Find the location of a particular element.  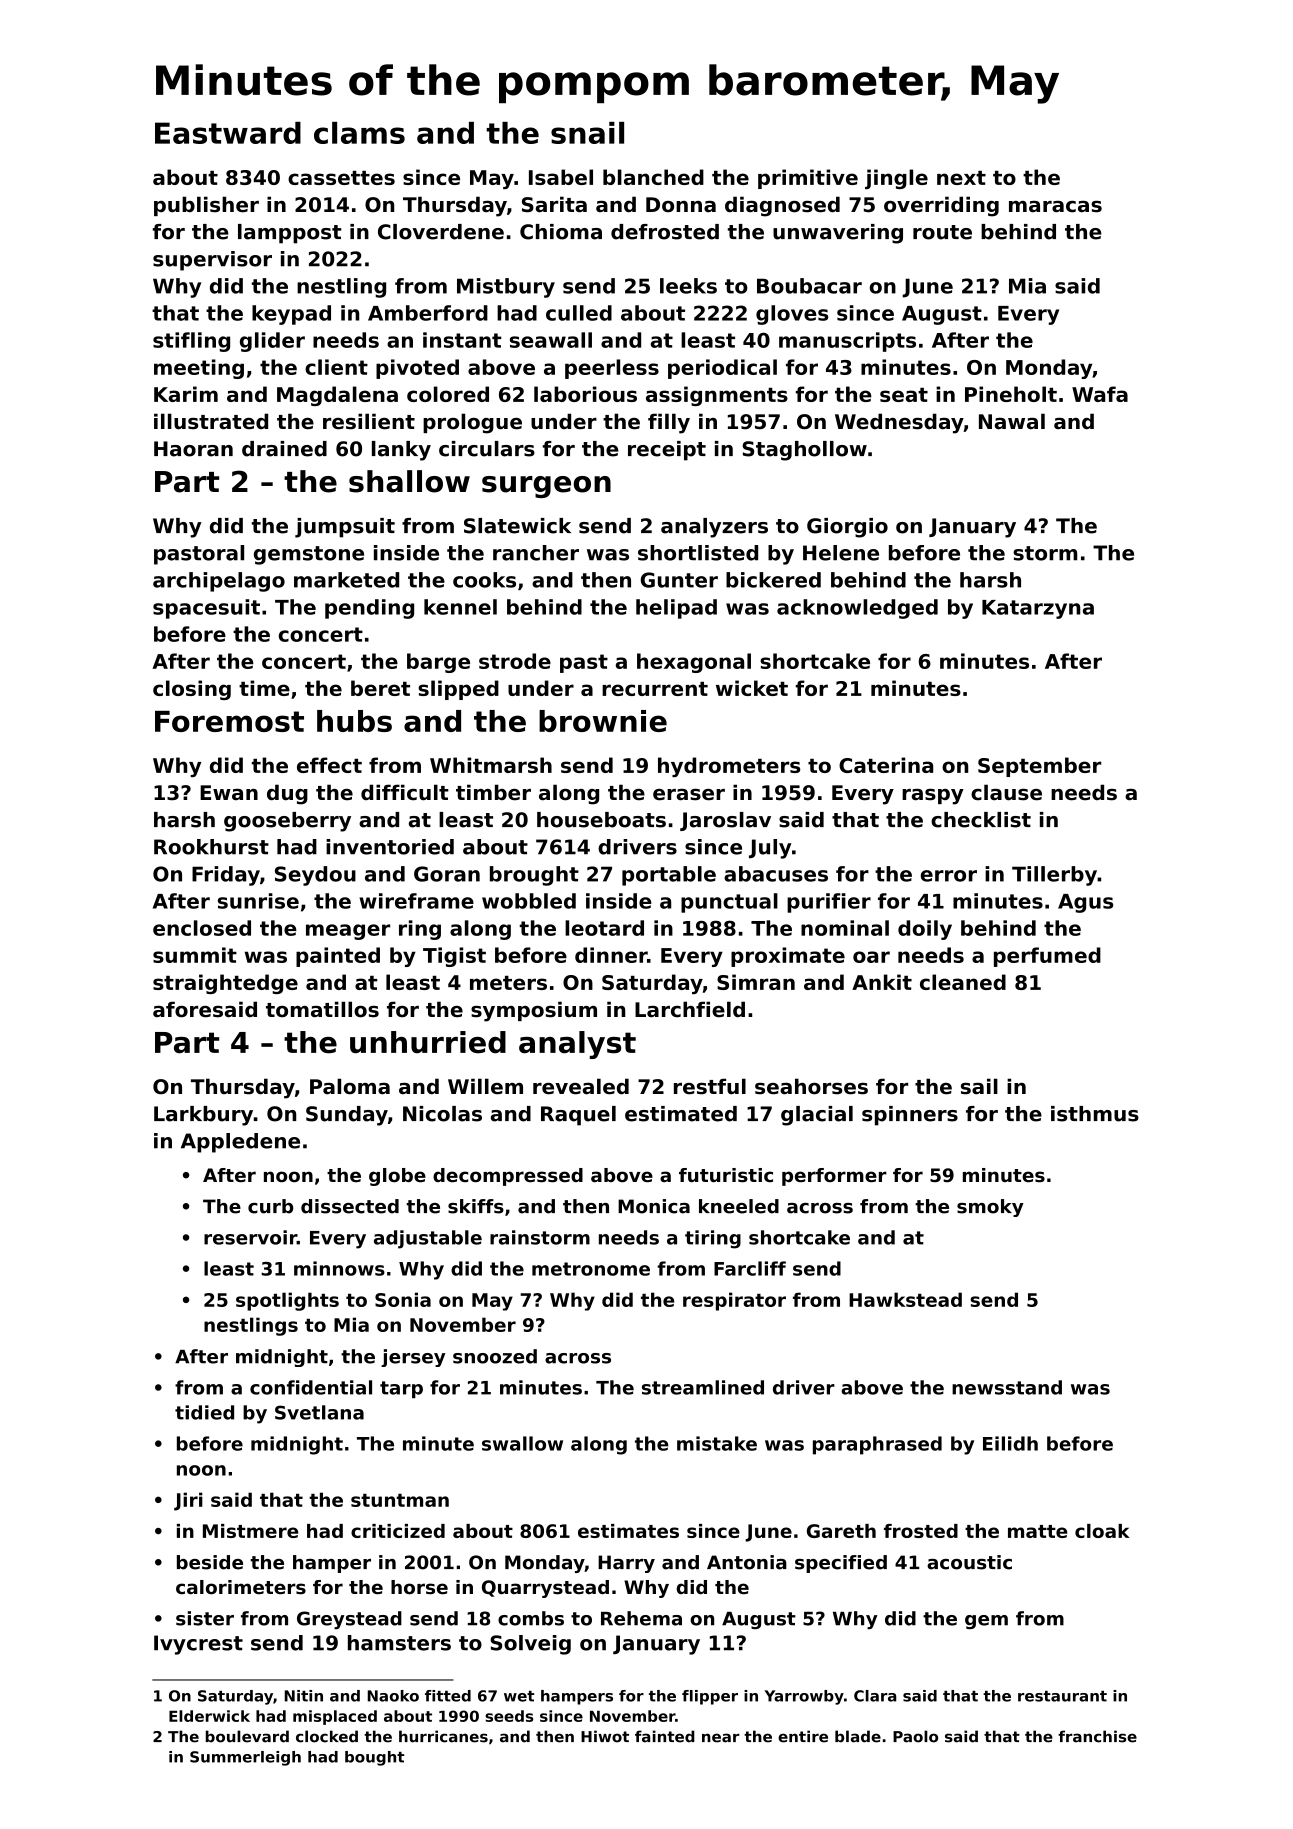

brownie is located at coordinates (603, 721).
